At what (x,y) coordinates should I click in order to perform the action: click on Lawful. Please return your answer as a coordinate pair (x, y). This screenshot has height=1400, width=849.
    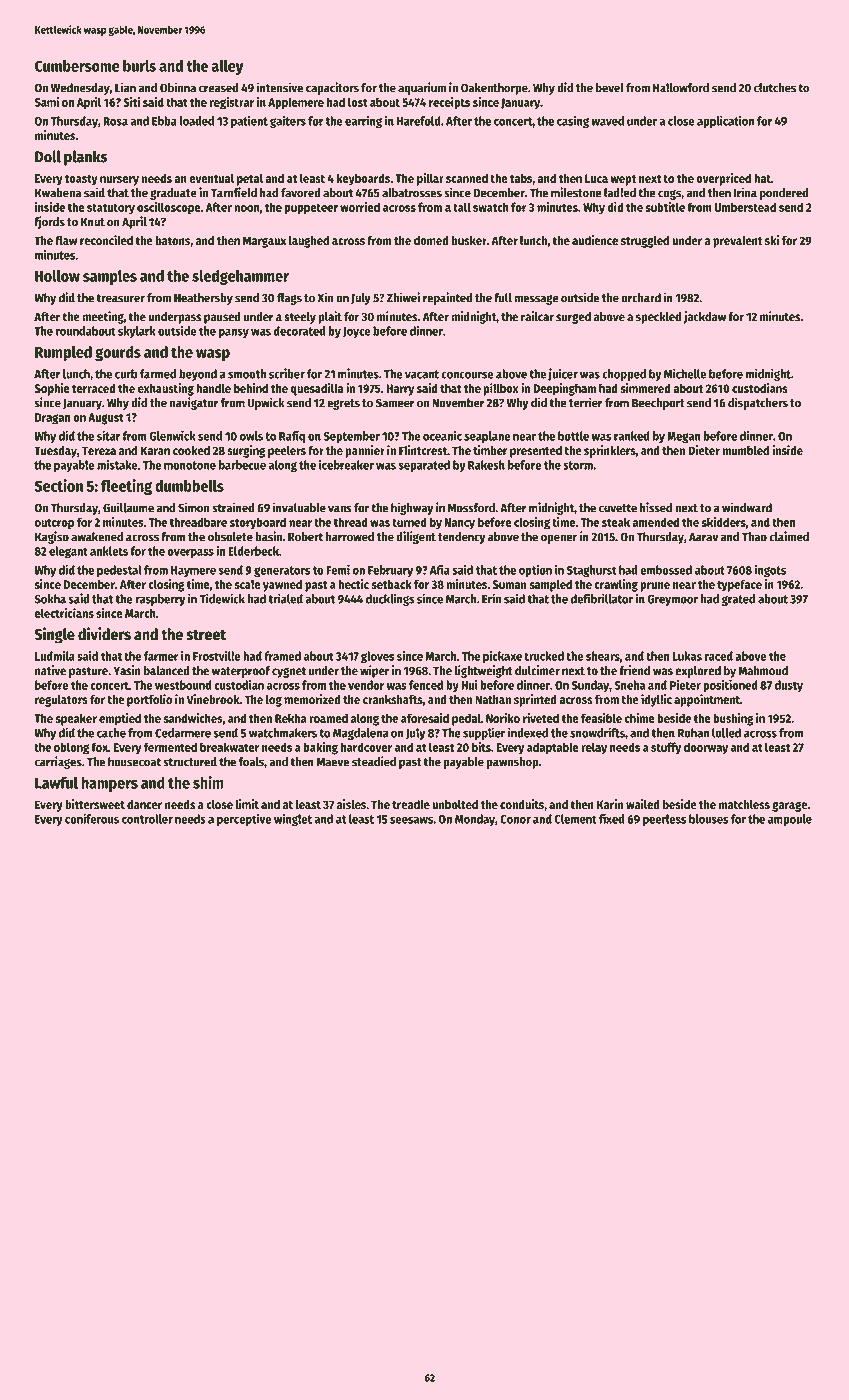
    Looking at the image, I should click on (56, 782).
